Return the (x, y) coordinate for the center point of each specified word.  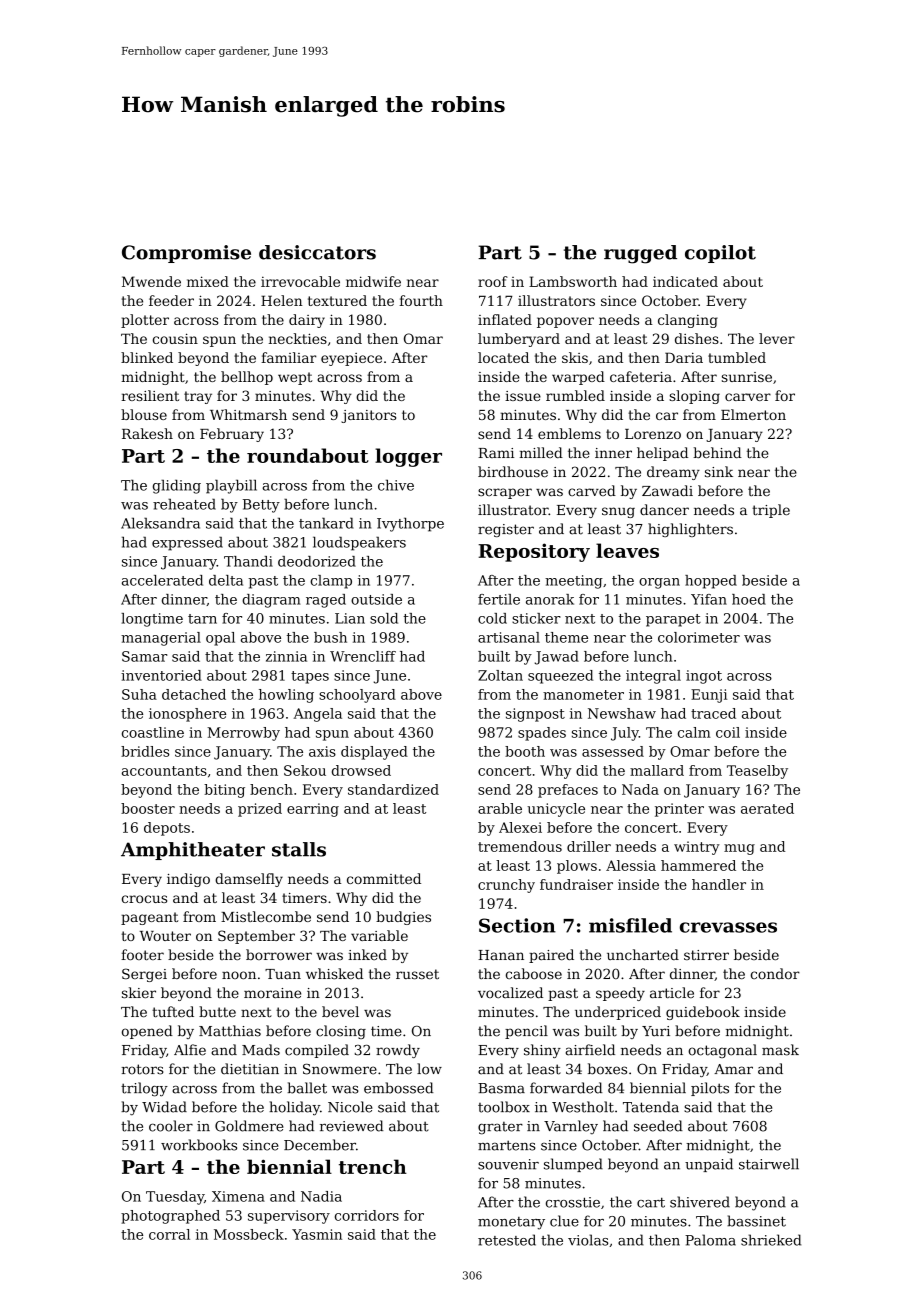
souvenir (508, 1164)
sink (719, 471)
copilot (720, 254)
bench (271, 789)
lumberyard (519, 340)
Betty (261, 506)
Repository (534, 552)
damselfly (249, 880)
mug (739, 849)
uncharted (643, 954)
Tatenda (651, 1107)
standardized (393, 789)
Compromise (186, 254)
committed (384, 878)
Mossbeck (249, 1234)
